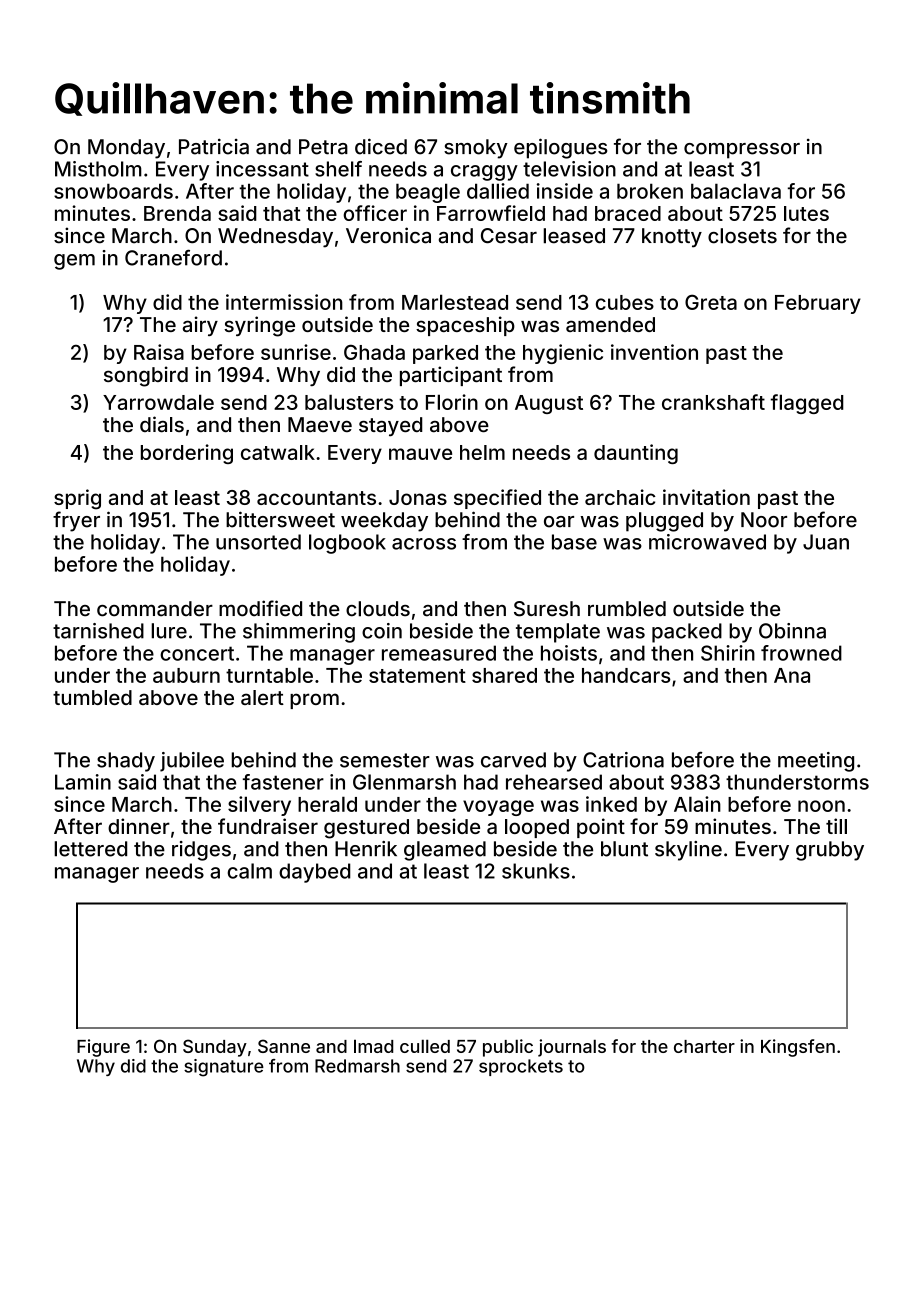 This screenshot has height=1314, width=924. I want to click on culled, so click(425, 1046).
